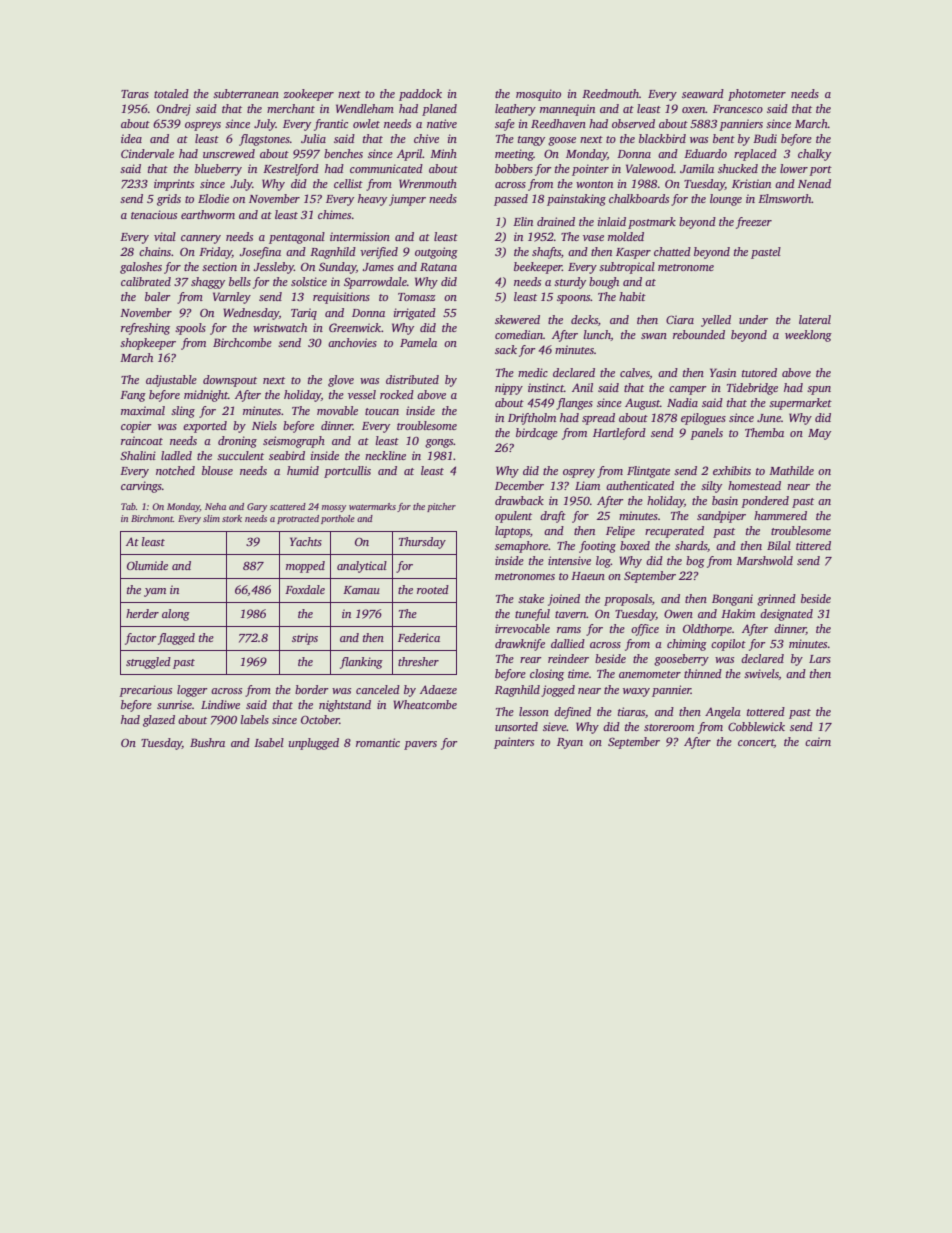 This page has height=1233, width=952. Describe the element at coordinates (165, 236) in the page. I see `vital` at that location.
